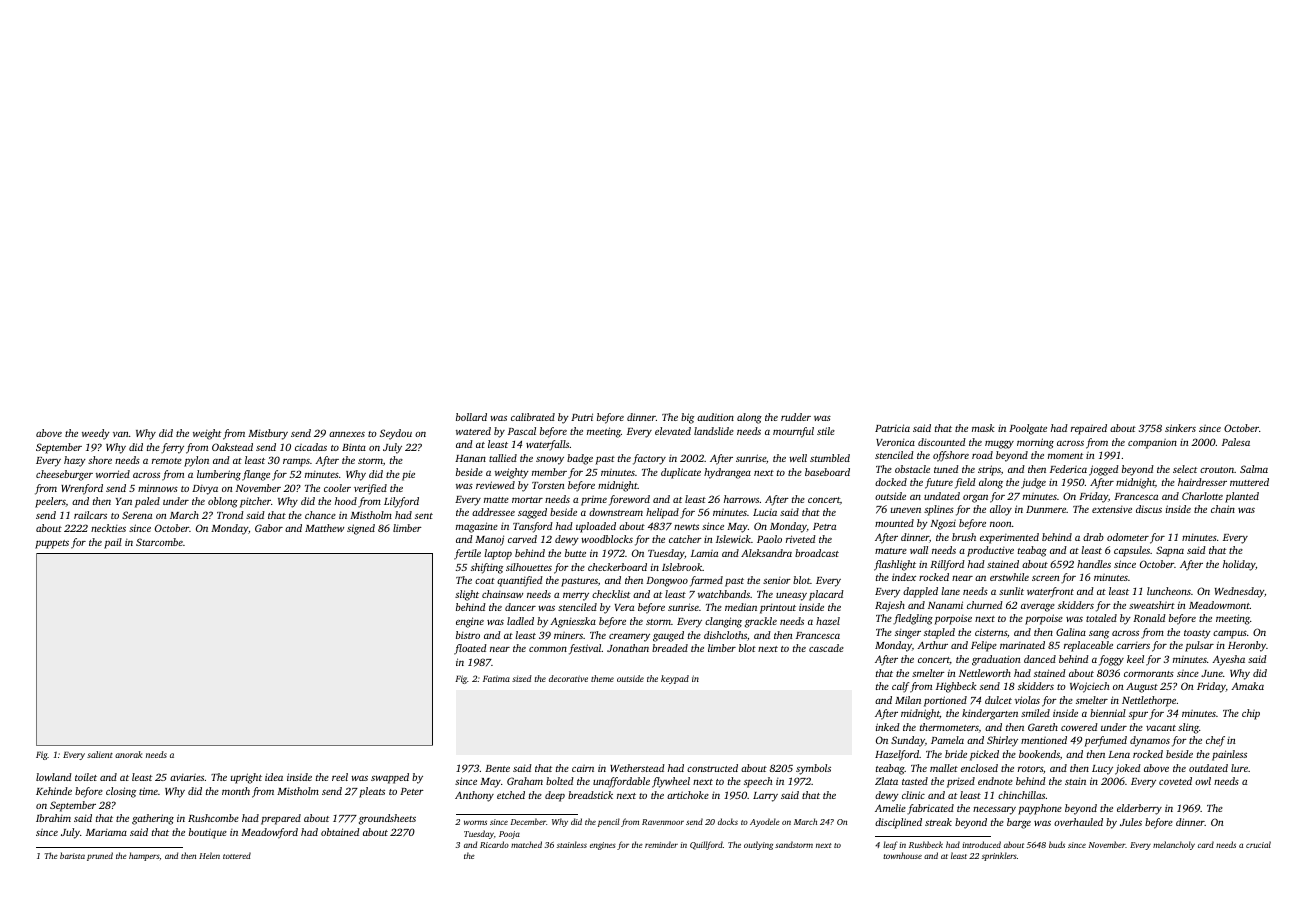 The width and height of the image is (1308, 924). Describe the element at coordinates (470, 649) in the image. I see `floated` at that location.
